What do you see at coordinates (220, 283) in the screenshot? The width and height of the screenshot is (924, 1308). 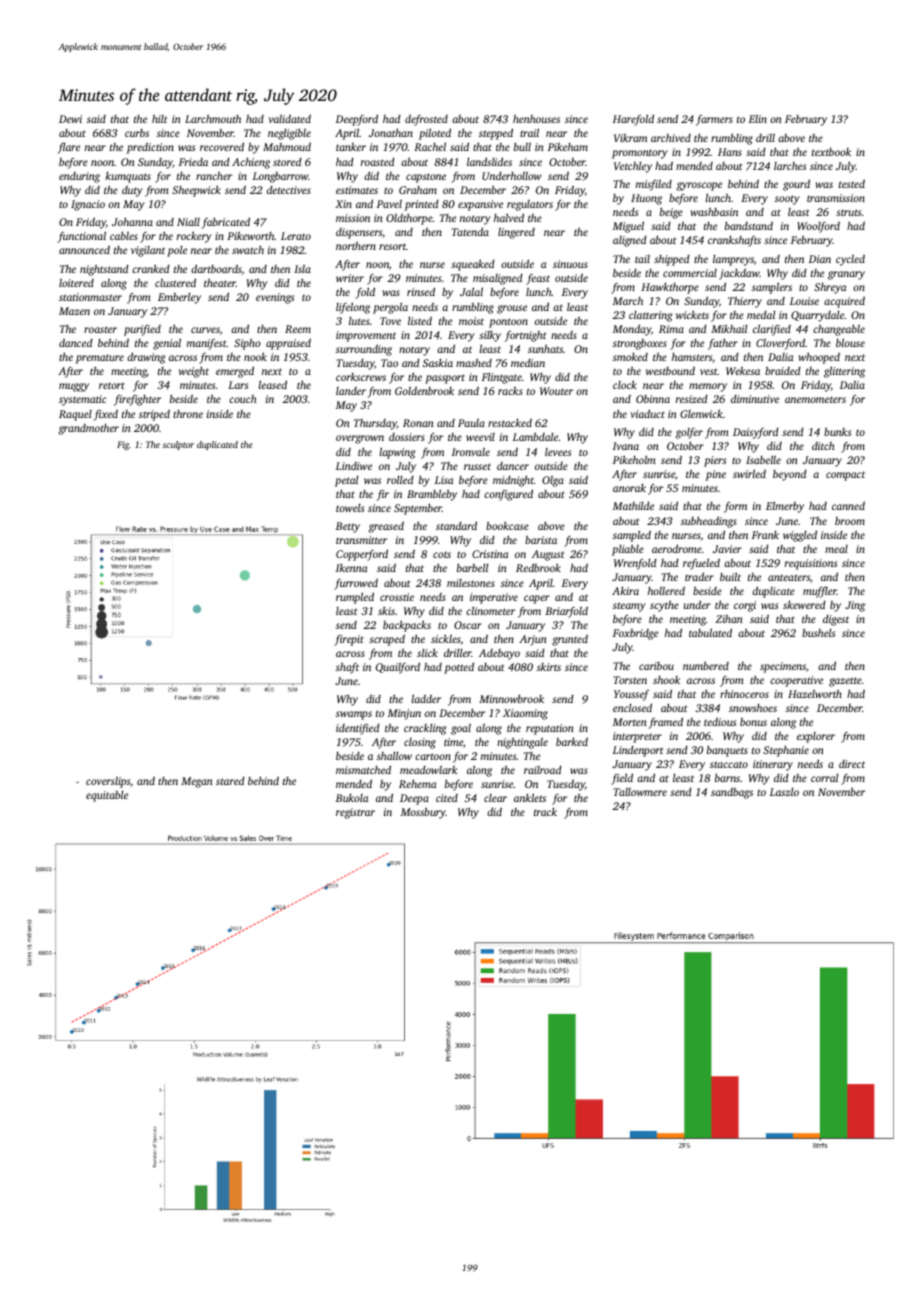 I see `theater` at bounding box center [220, 283].
